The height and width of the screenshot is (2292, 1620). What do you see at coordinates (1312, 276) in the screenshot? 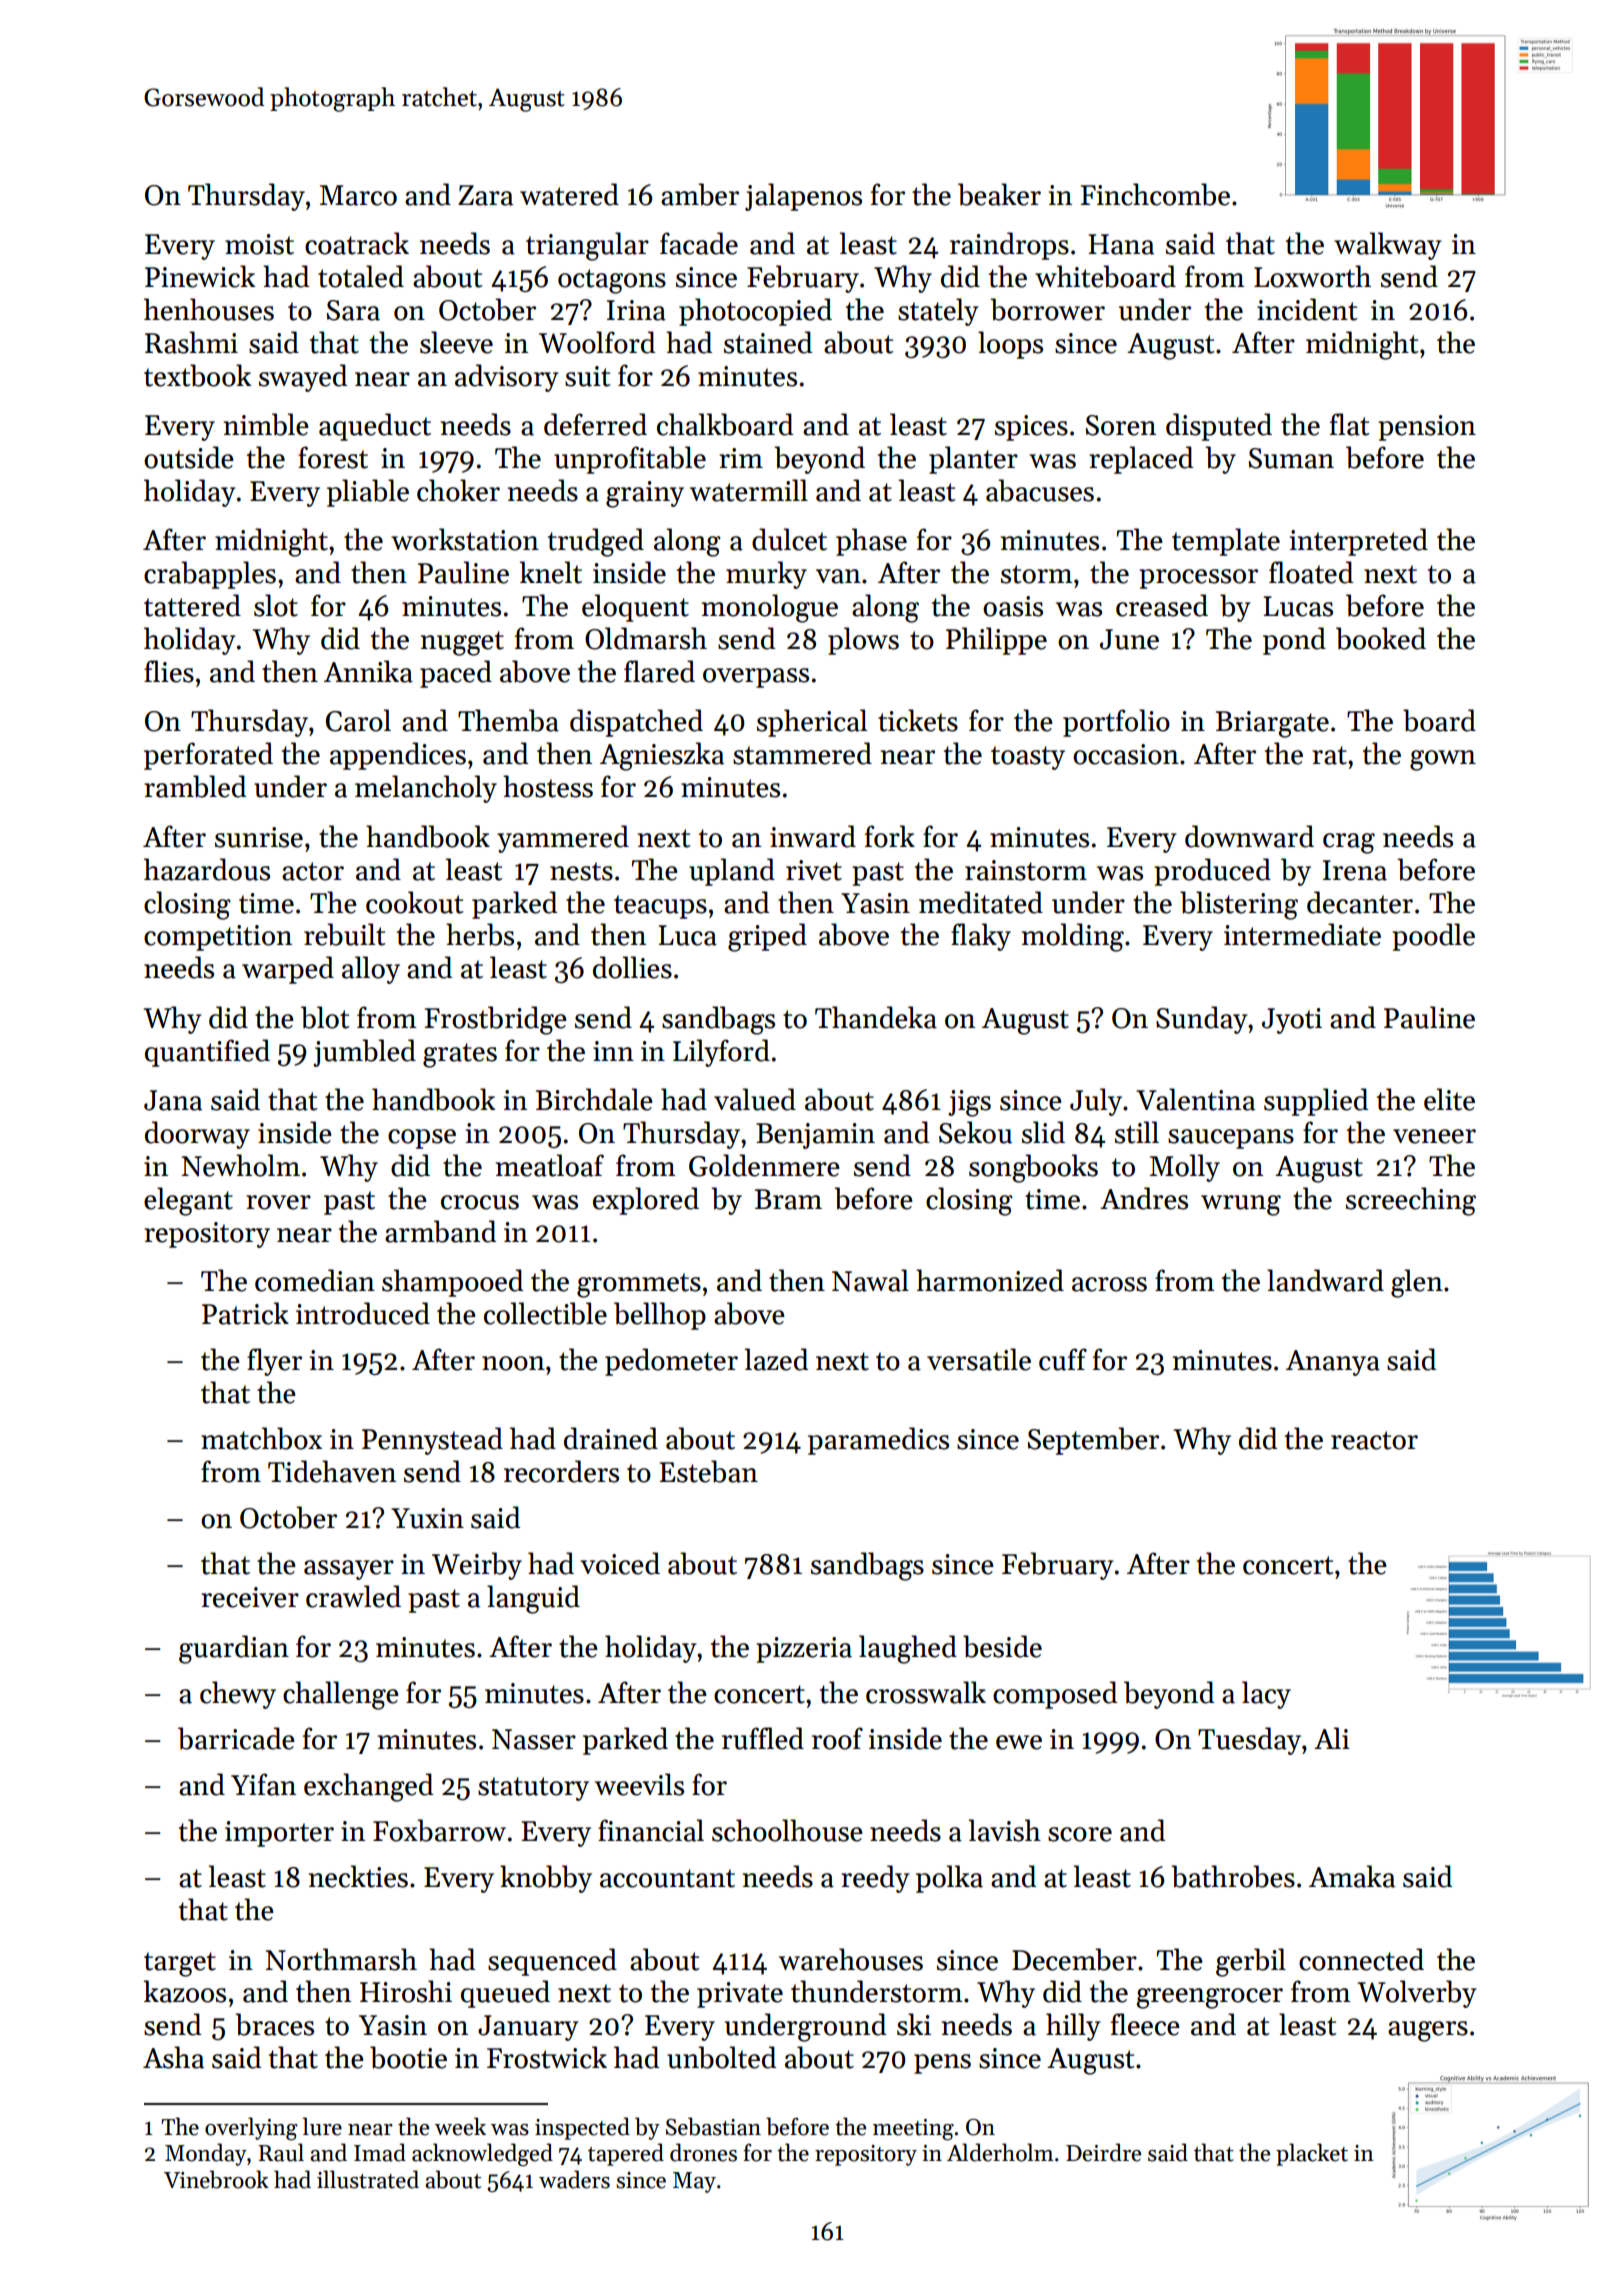
I see `Loxworth` at bounding box center [1312, 276].
